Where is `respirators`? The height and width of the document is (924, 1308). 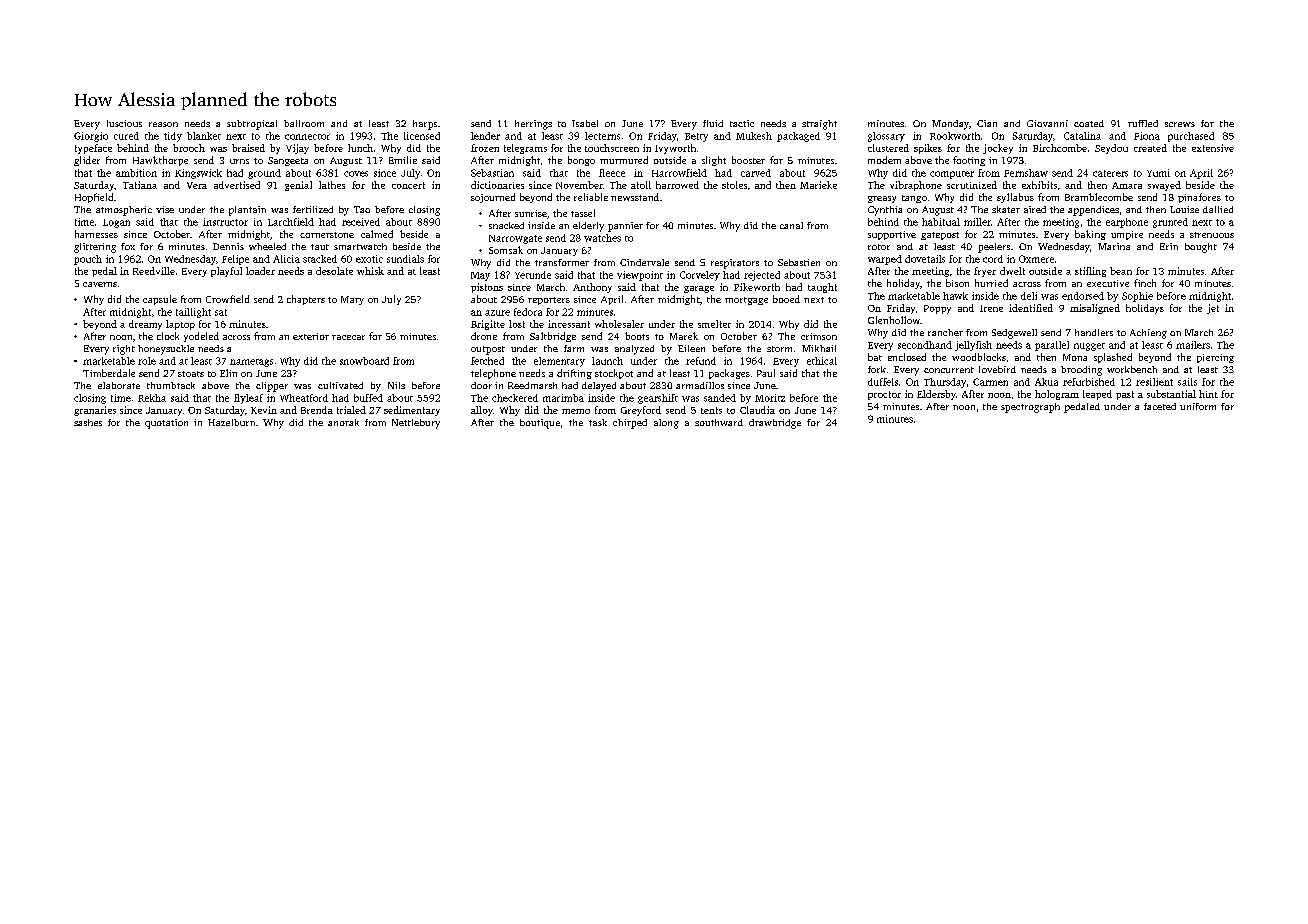 respirators is located at coordinates (735, 264).
